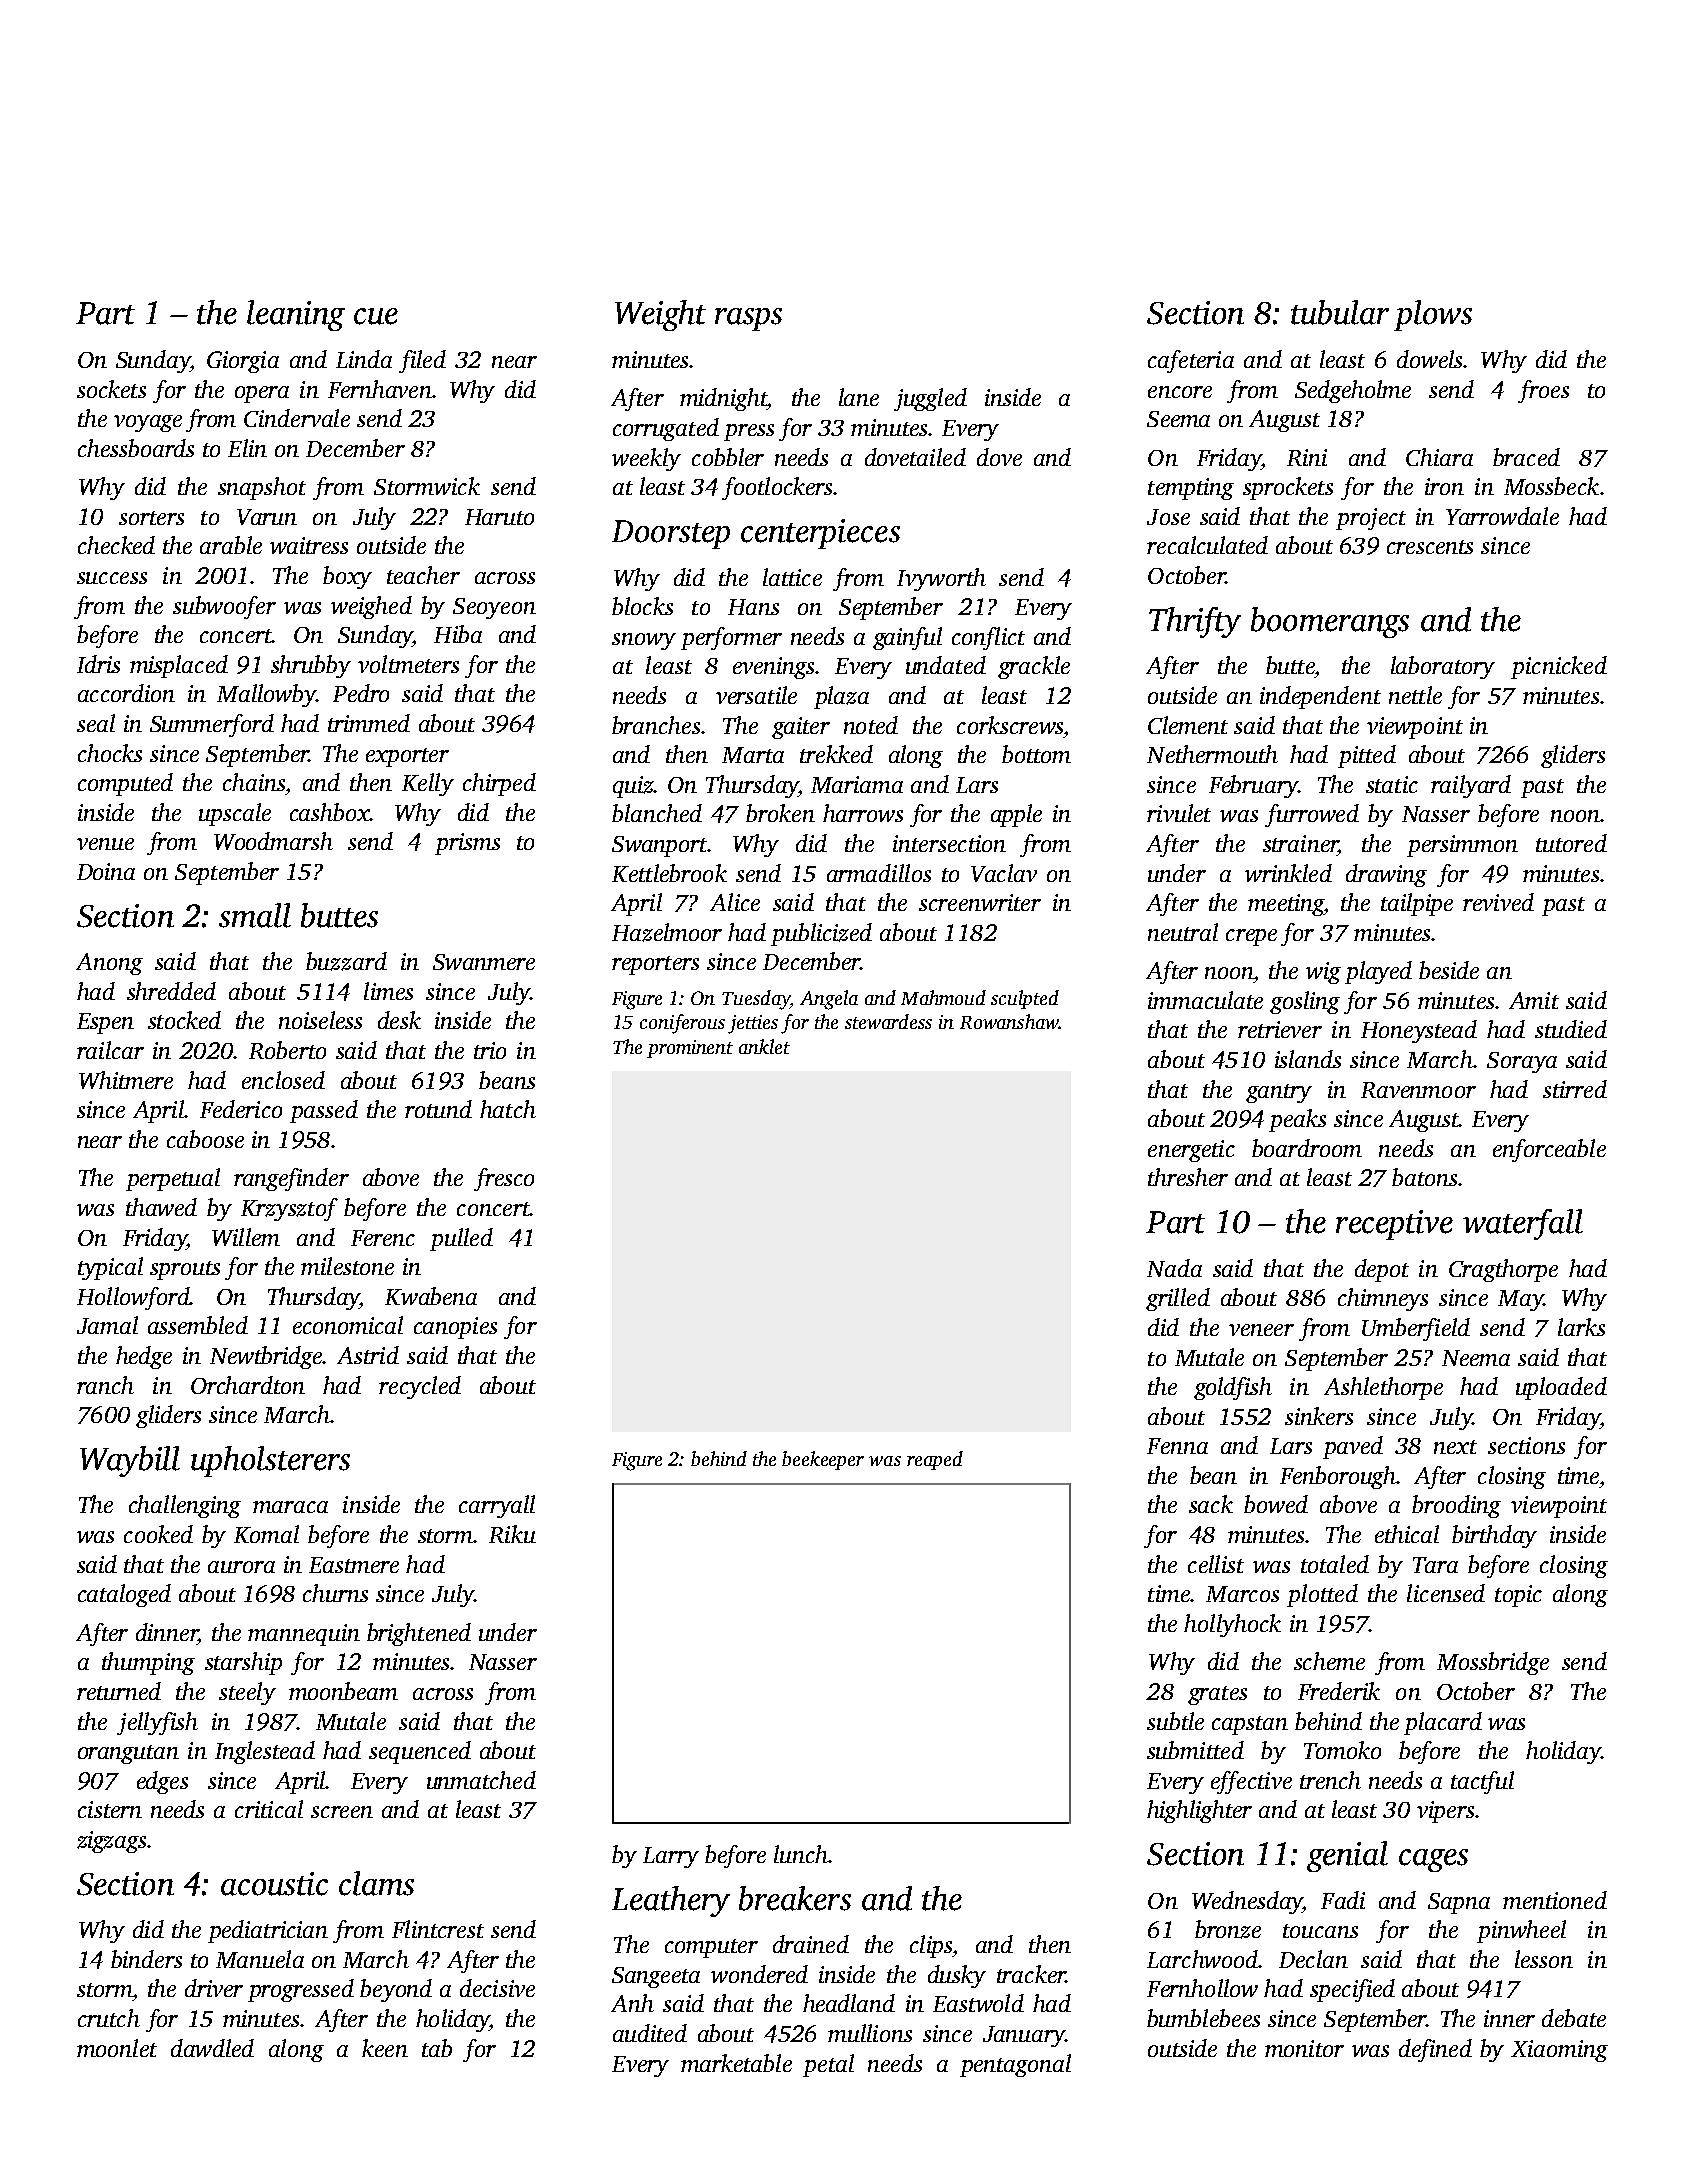  I want to click on quiz, so click(634, 787).
